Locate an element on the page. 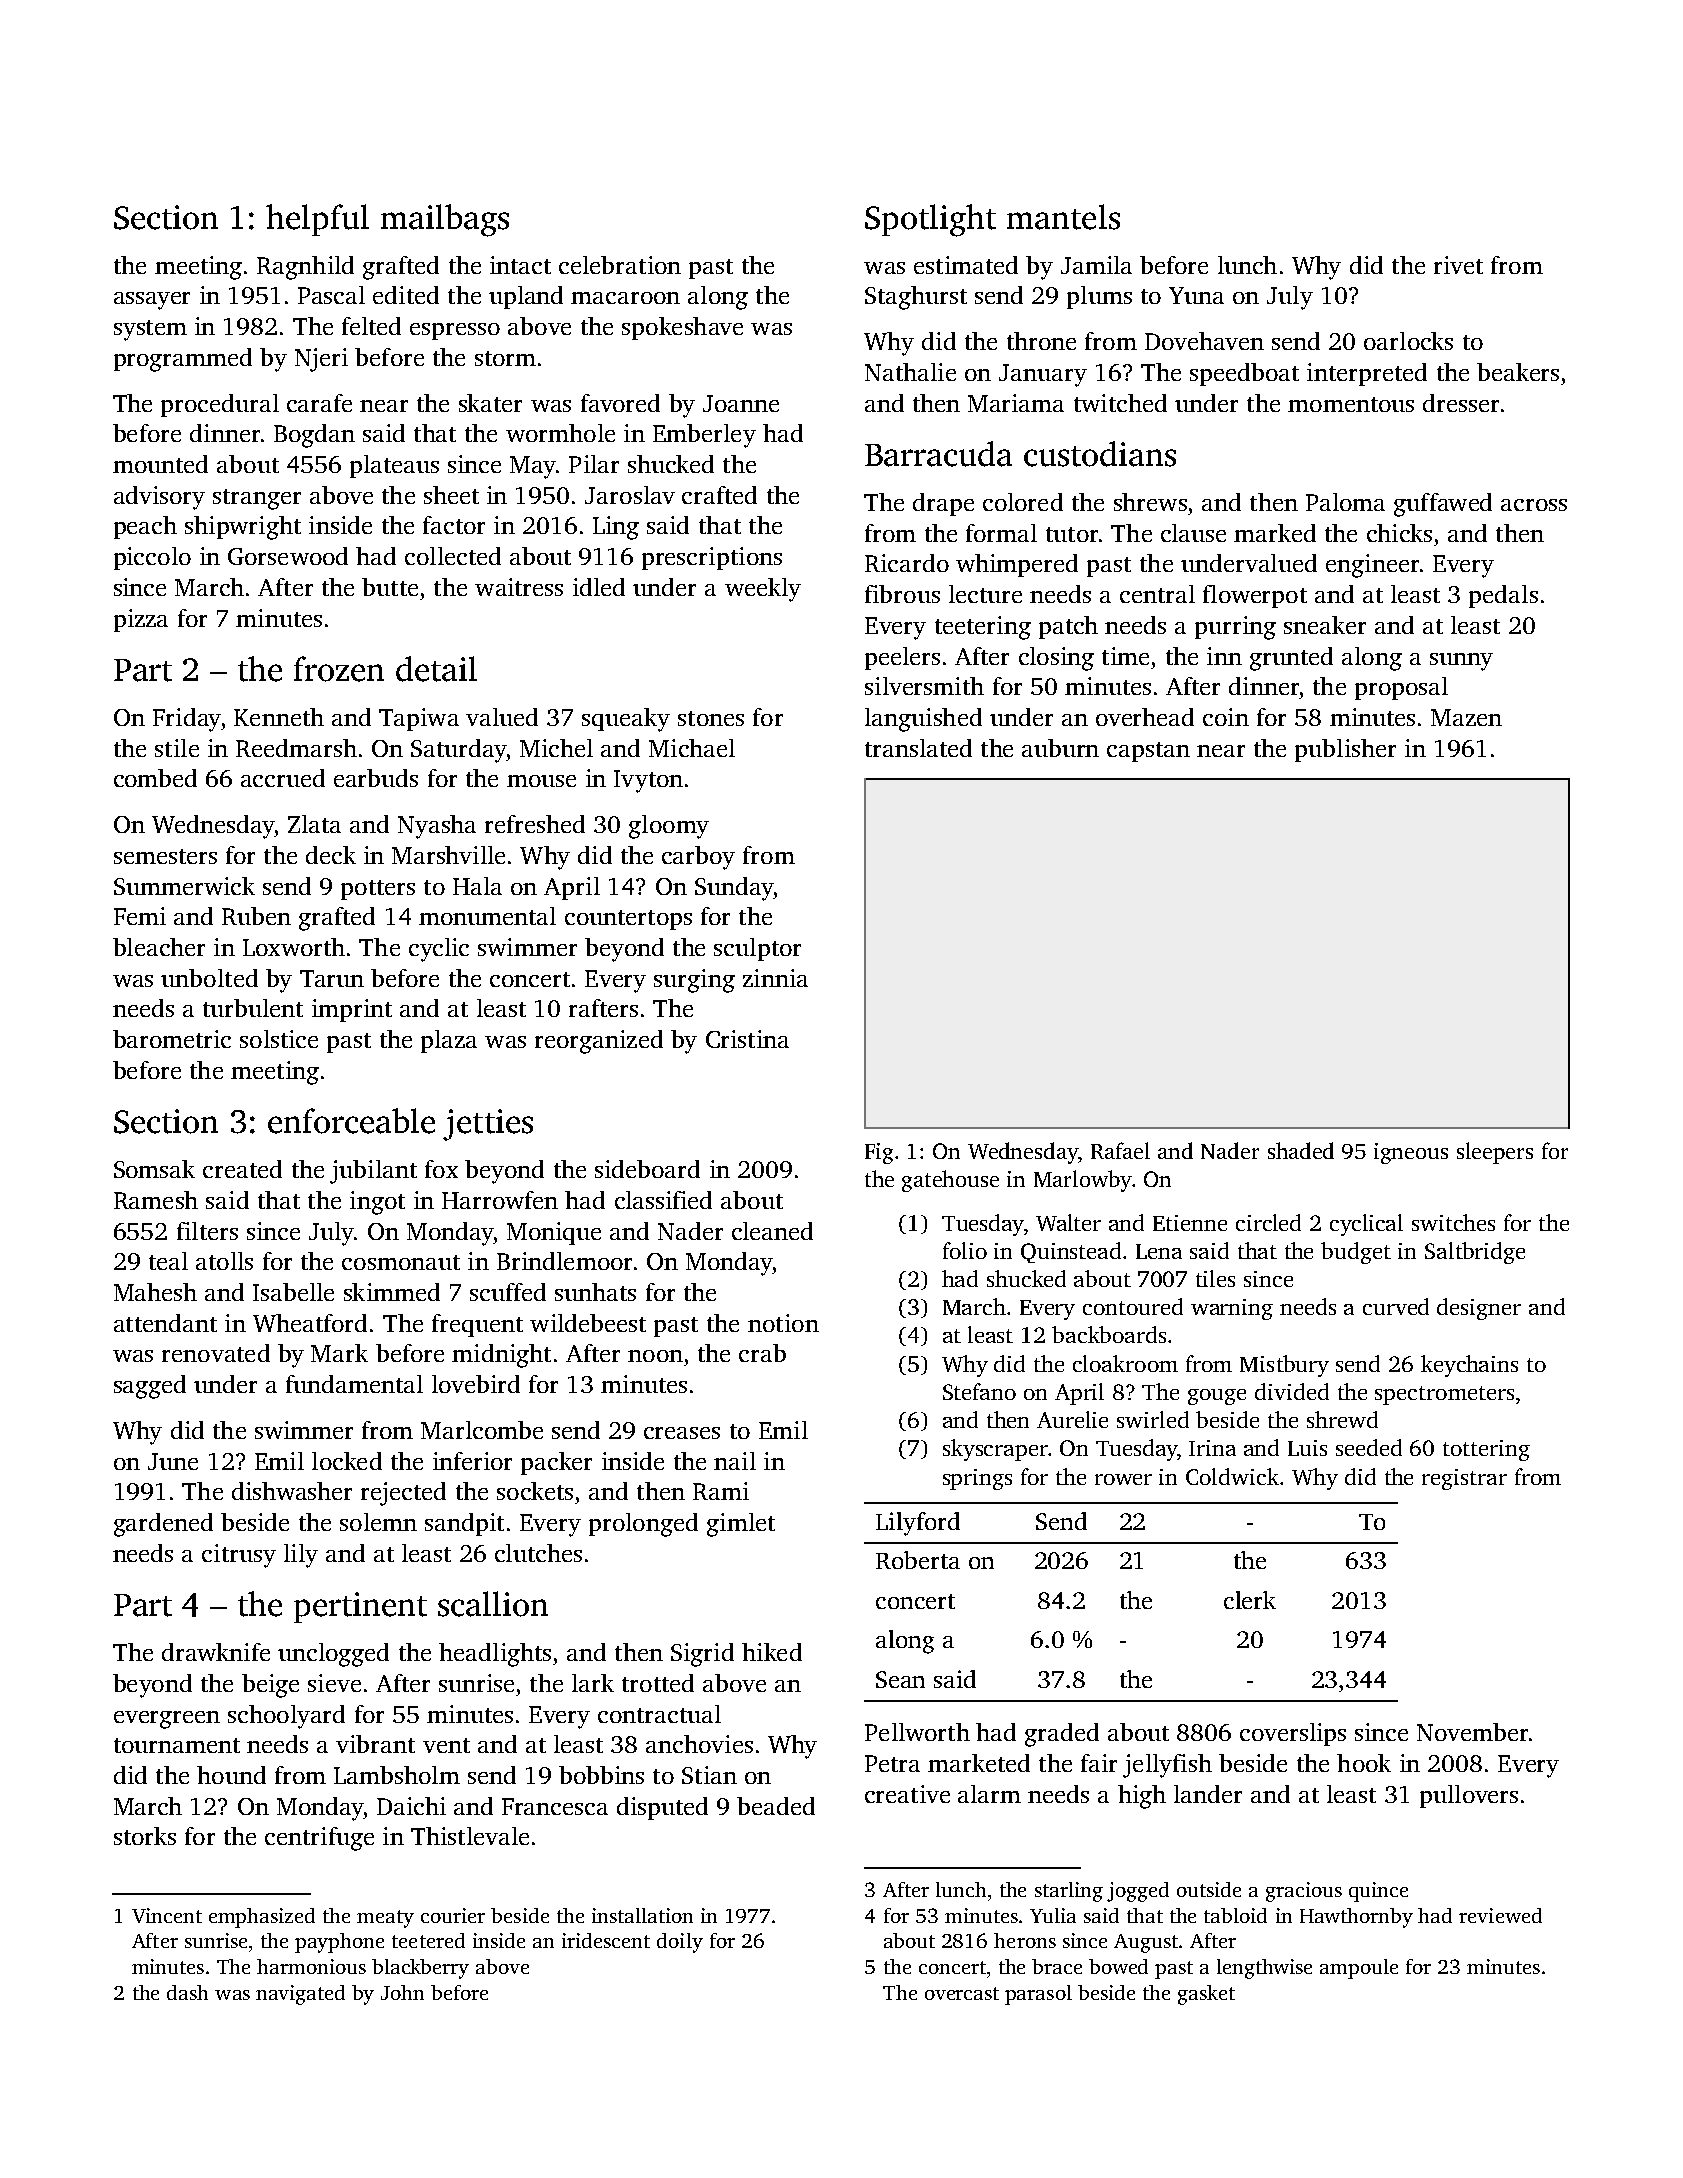  helpful is located at coordinates (317, 220).
